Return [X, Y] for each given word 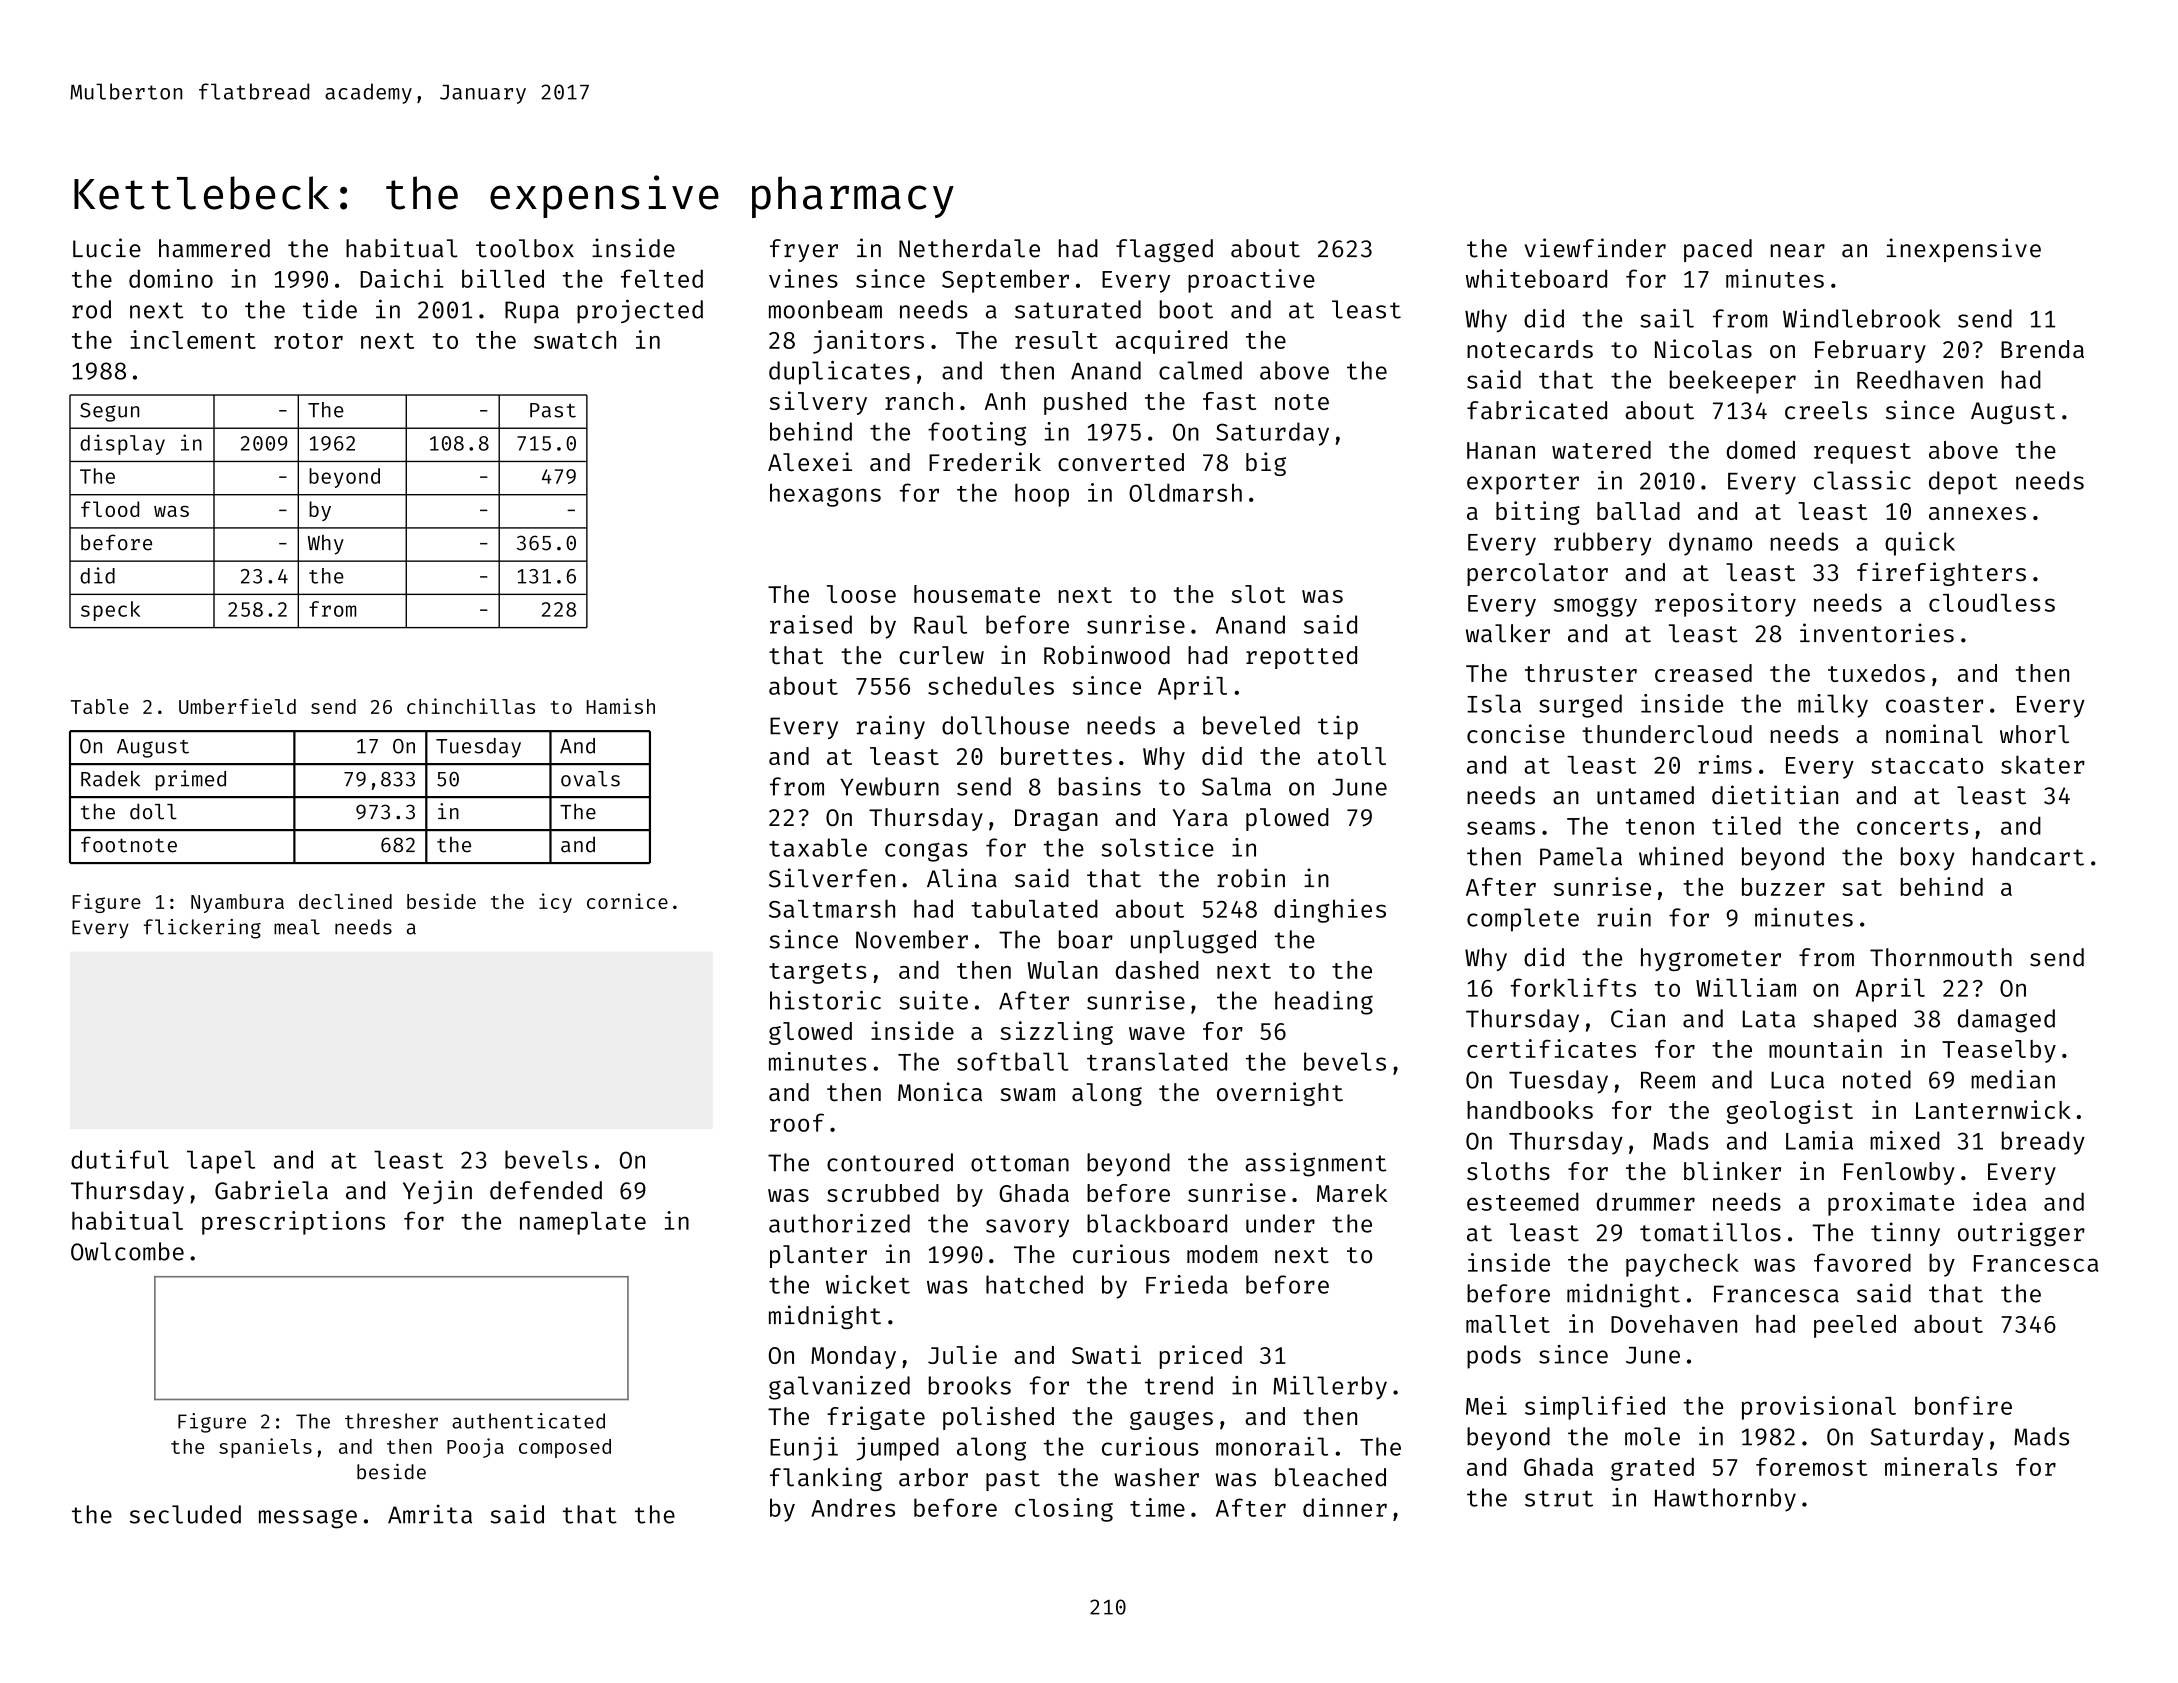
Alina [962, 878]
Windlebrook [1862, 318]
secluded [185, 1514]
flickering [202, 929]
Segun [109, 412]
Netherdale [969, 248]
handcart [2028, 856]
